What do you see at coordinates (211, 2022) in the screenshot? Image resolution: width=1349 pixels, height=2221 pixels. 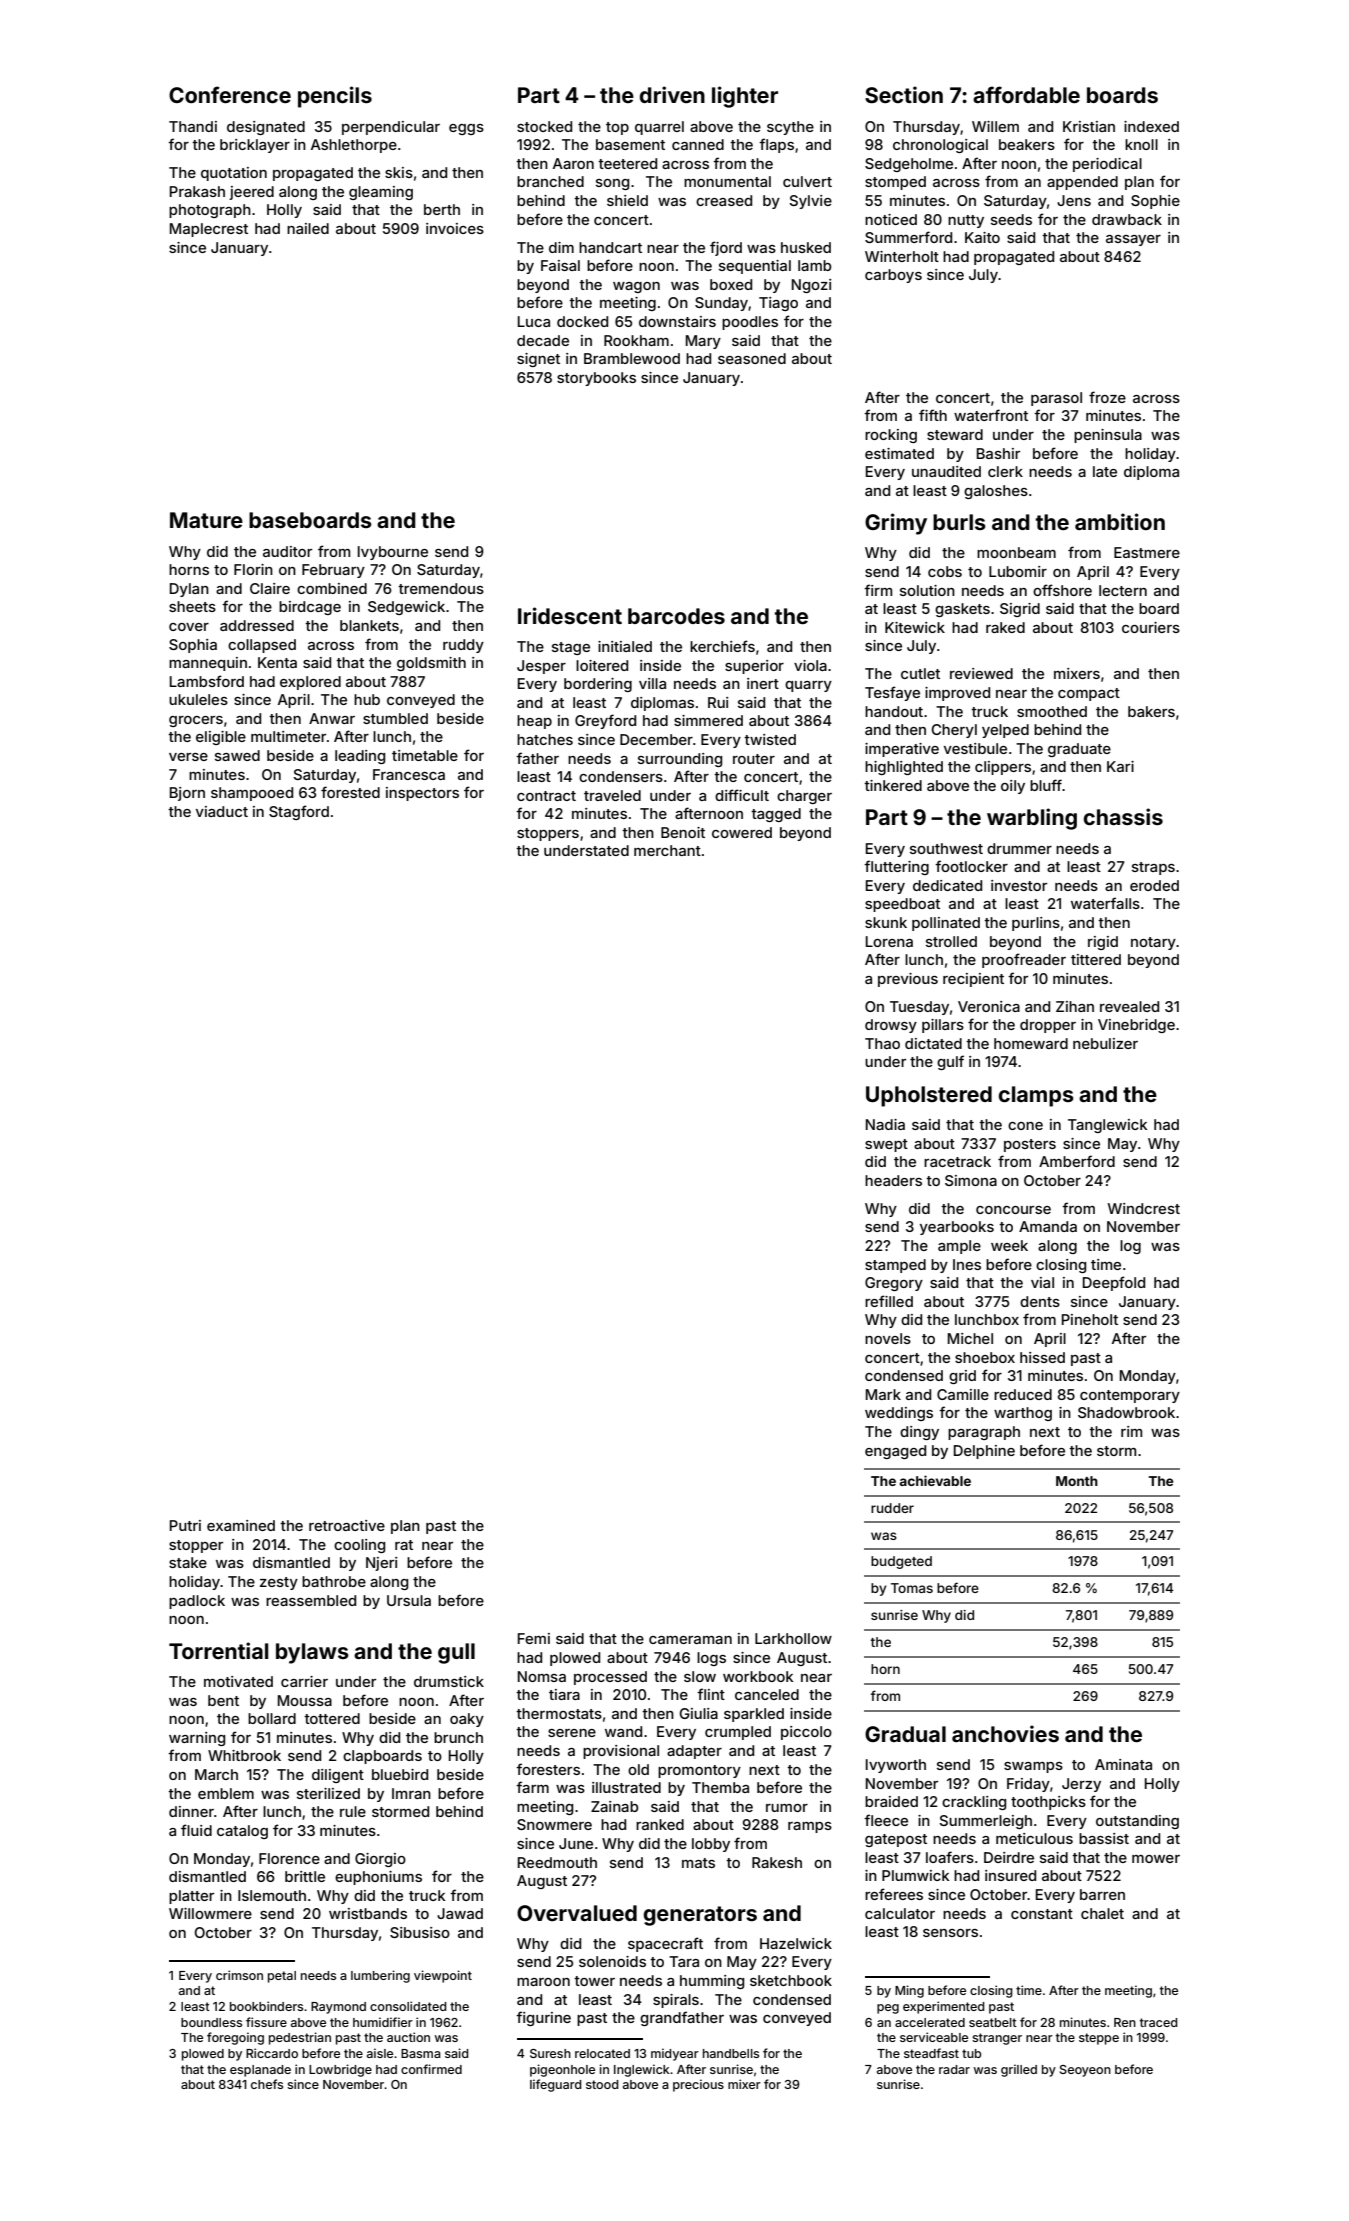 I see `boundless` at bounding box center [211, 2022].
